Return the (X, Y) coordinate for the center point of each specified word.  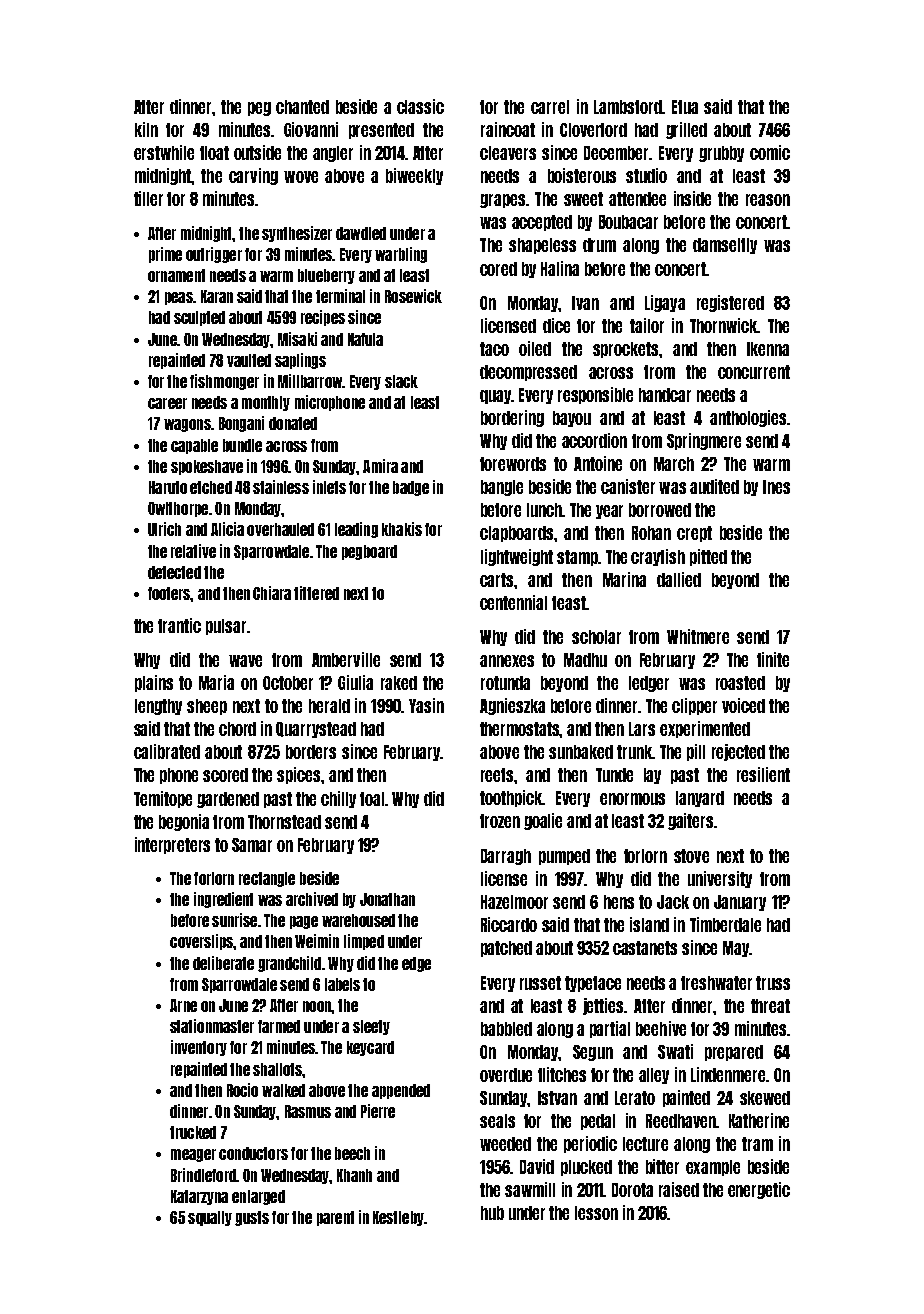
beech (352, 1153)
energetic (759, 1190)
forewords (513, 464)
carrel (550, 107)
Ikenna (768, 349)
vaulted (249, 360)
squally (210, 1218)
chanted (302, 107)
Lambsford (628, 107)
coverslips (201, 942)
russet (540, 983)
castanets (645, 948)
